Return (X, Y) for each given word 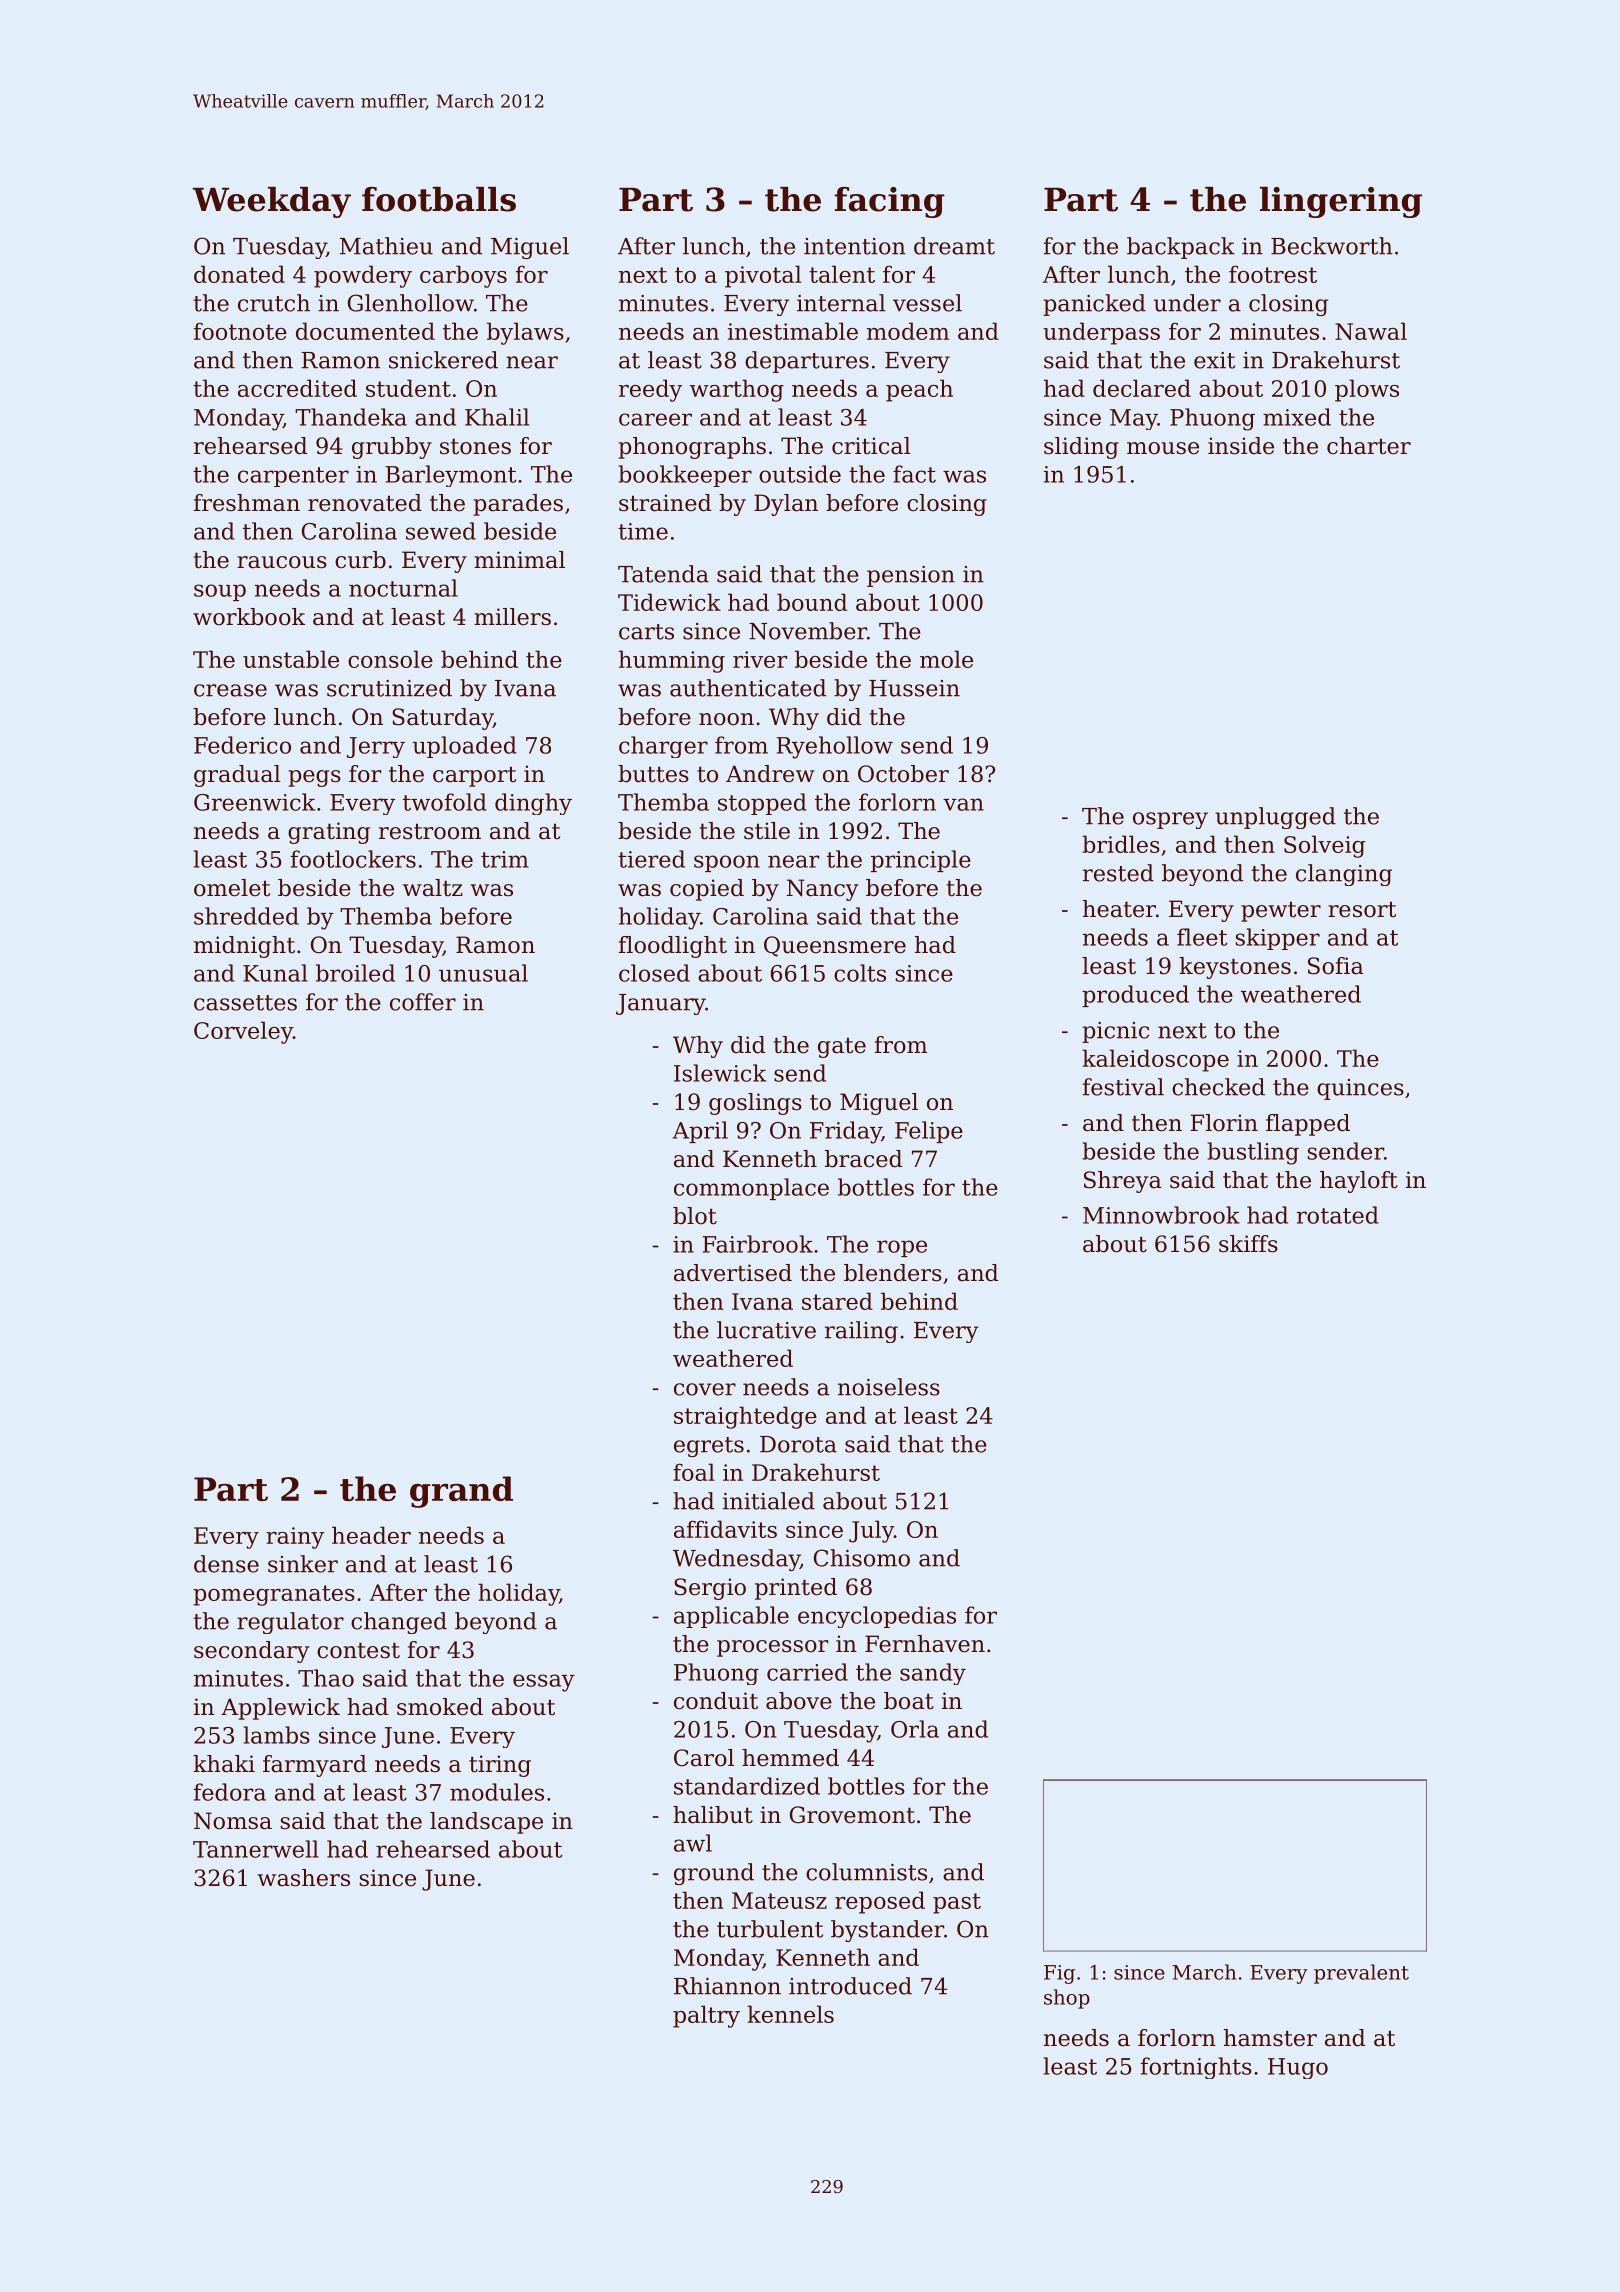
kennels (790, 2014)
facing (889, 202)
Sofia (1335, 966)
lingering (1341, 202)
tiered (651, 859)
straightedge (745, 1417)
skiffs (1248, 1244)
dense (226, 1564)
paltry (706, 2016)
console (390, 659)
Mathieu (386, 246)
